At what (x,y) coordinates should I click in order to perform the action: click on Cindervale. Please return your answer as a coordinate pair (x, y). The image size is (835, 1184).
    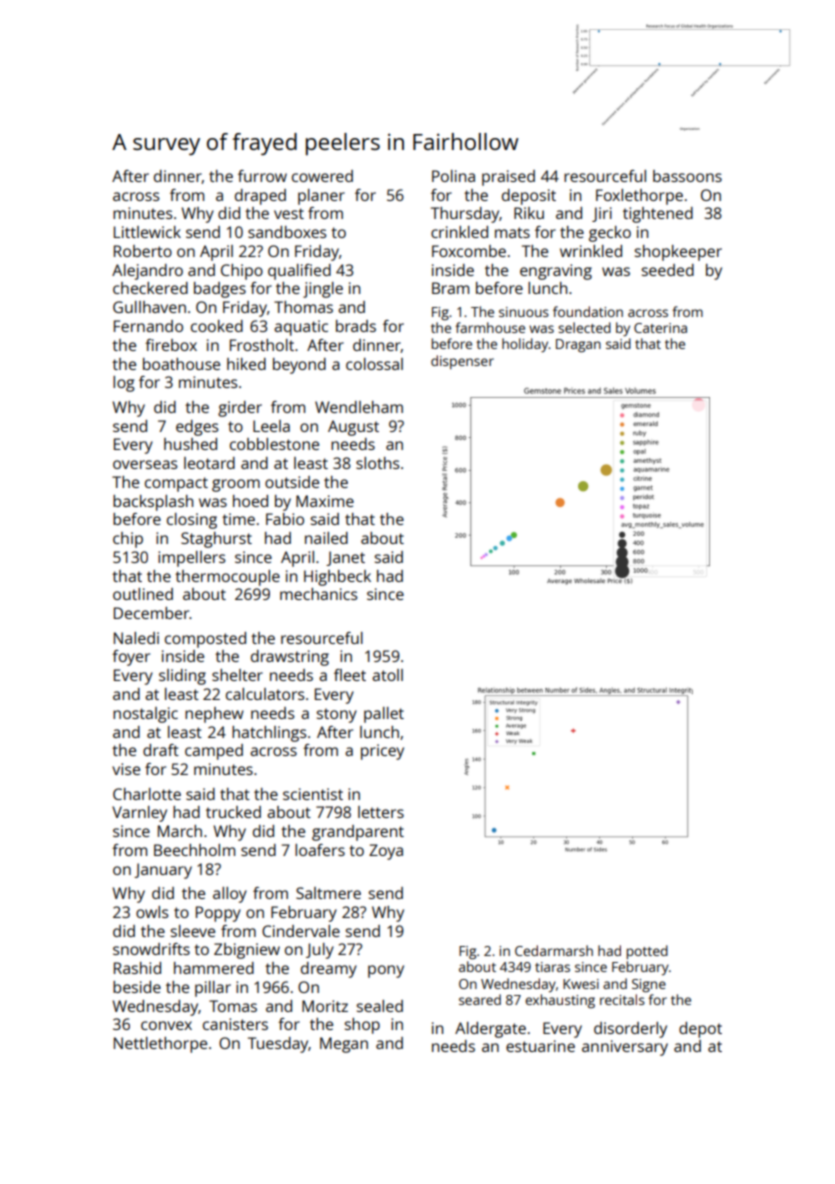
    Looking at the image, I should click on (301, 931).
